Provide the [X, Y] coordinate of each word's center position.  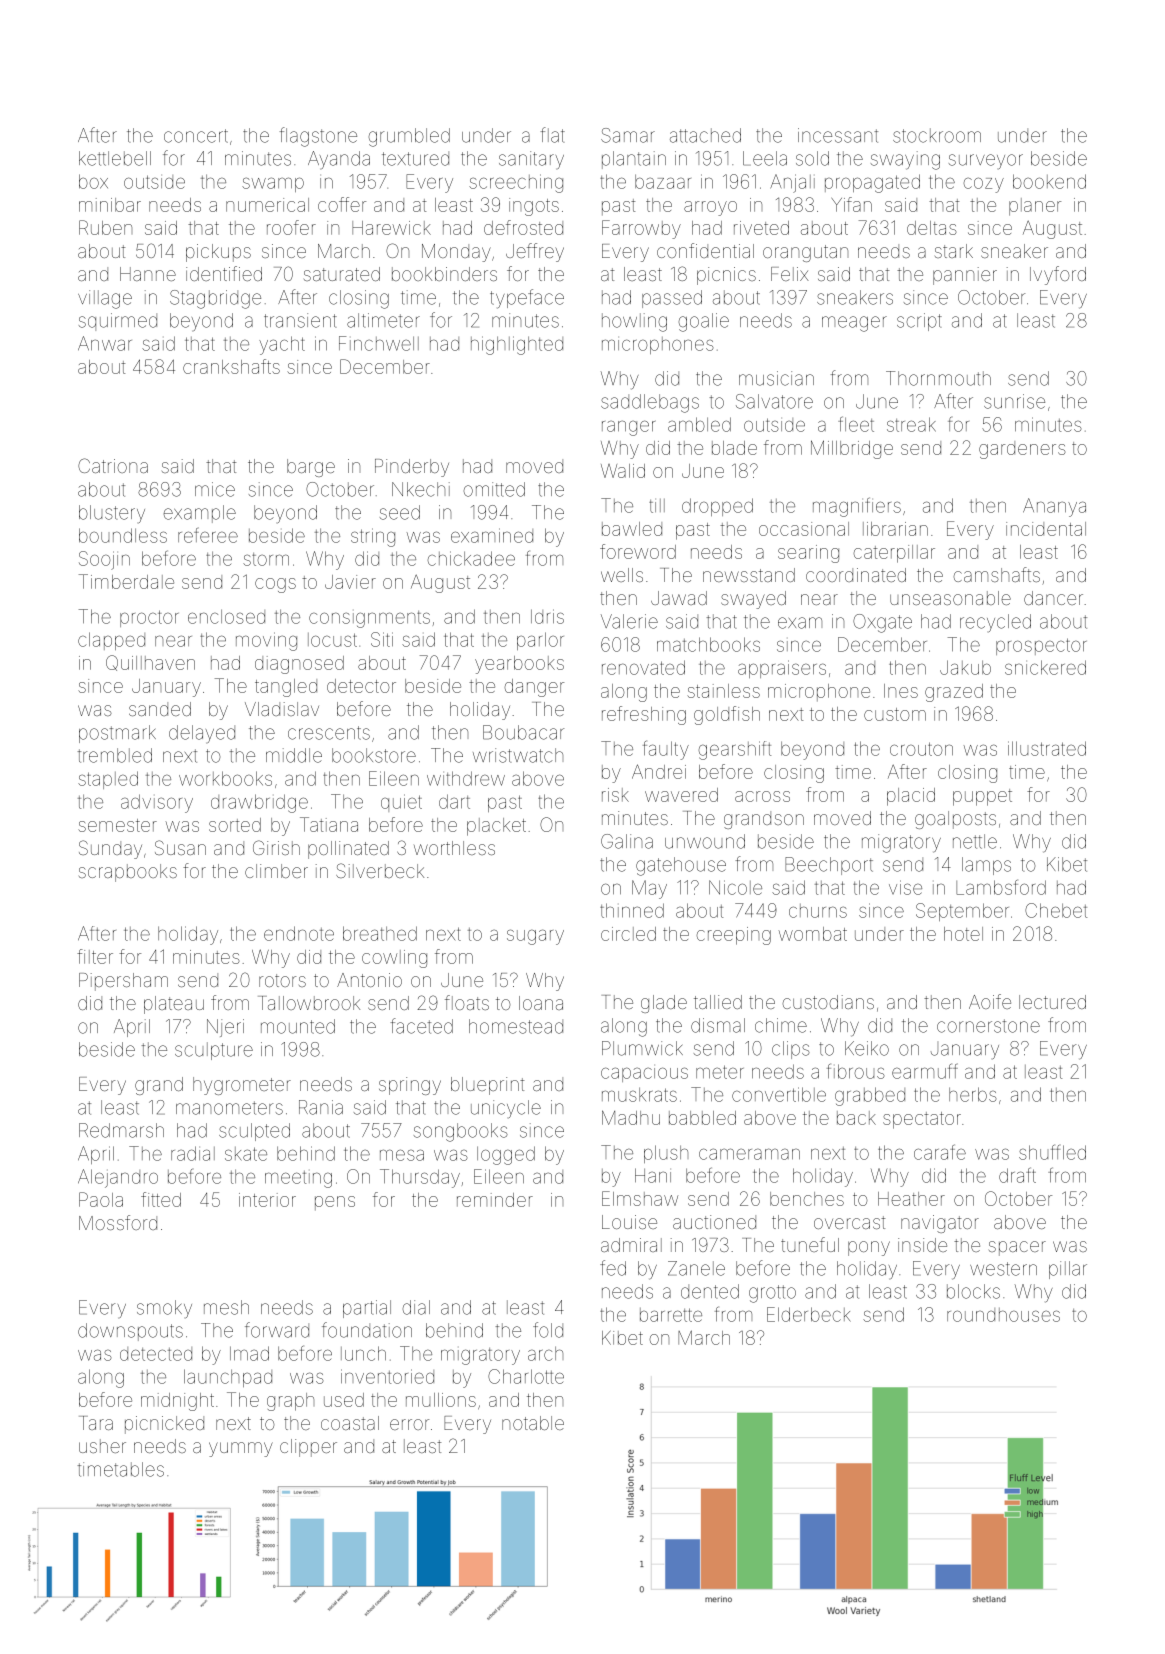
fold [548, 1330]
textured [415, 159]
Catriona [113, 465]
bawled [632, 529]
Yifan [852, 204]
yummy [241, 1449]
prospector [1041, 646]
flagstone [318, 137]
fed [613, 1268]
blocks [973, 1291]
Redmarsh [121, 1130]
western [1003, 1269]
